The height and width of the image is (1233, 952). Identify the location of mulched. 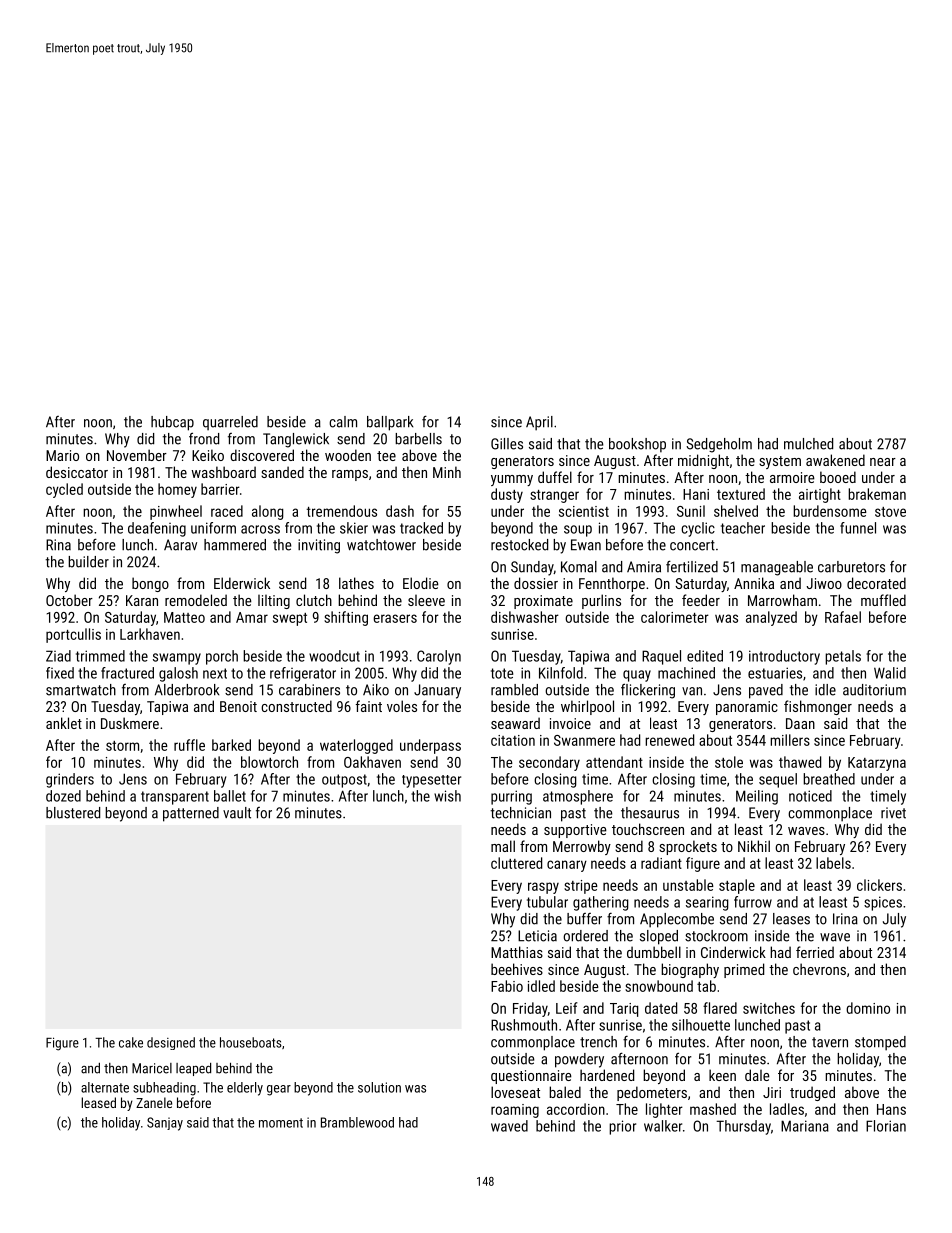
(808, 444).
